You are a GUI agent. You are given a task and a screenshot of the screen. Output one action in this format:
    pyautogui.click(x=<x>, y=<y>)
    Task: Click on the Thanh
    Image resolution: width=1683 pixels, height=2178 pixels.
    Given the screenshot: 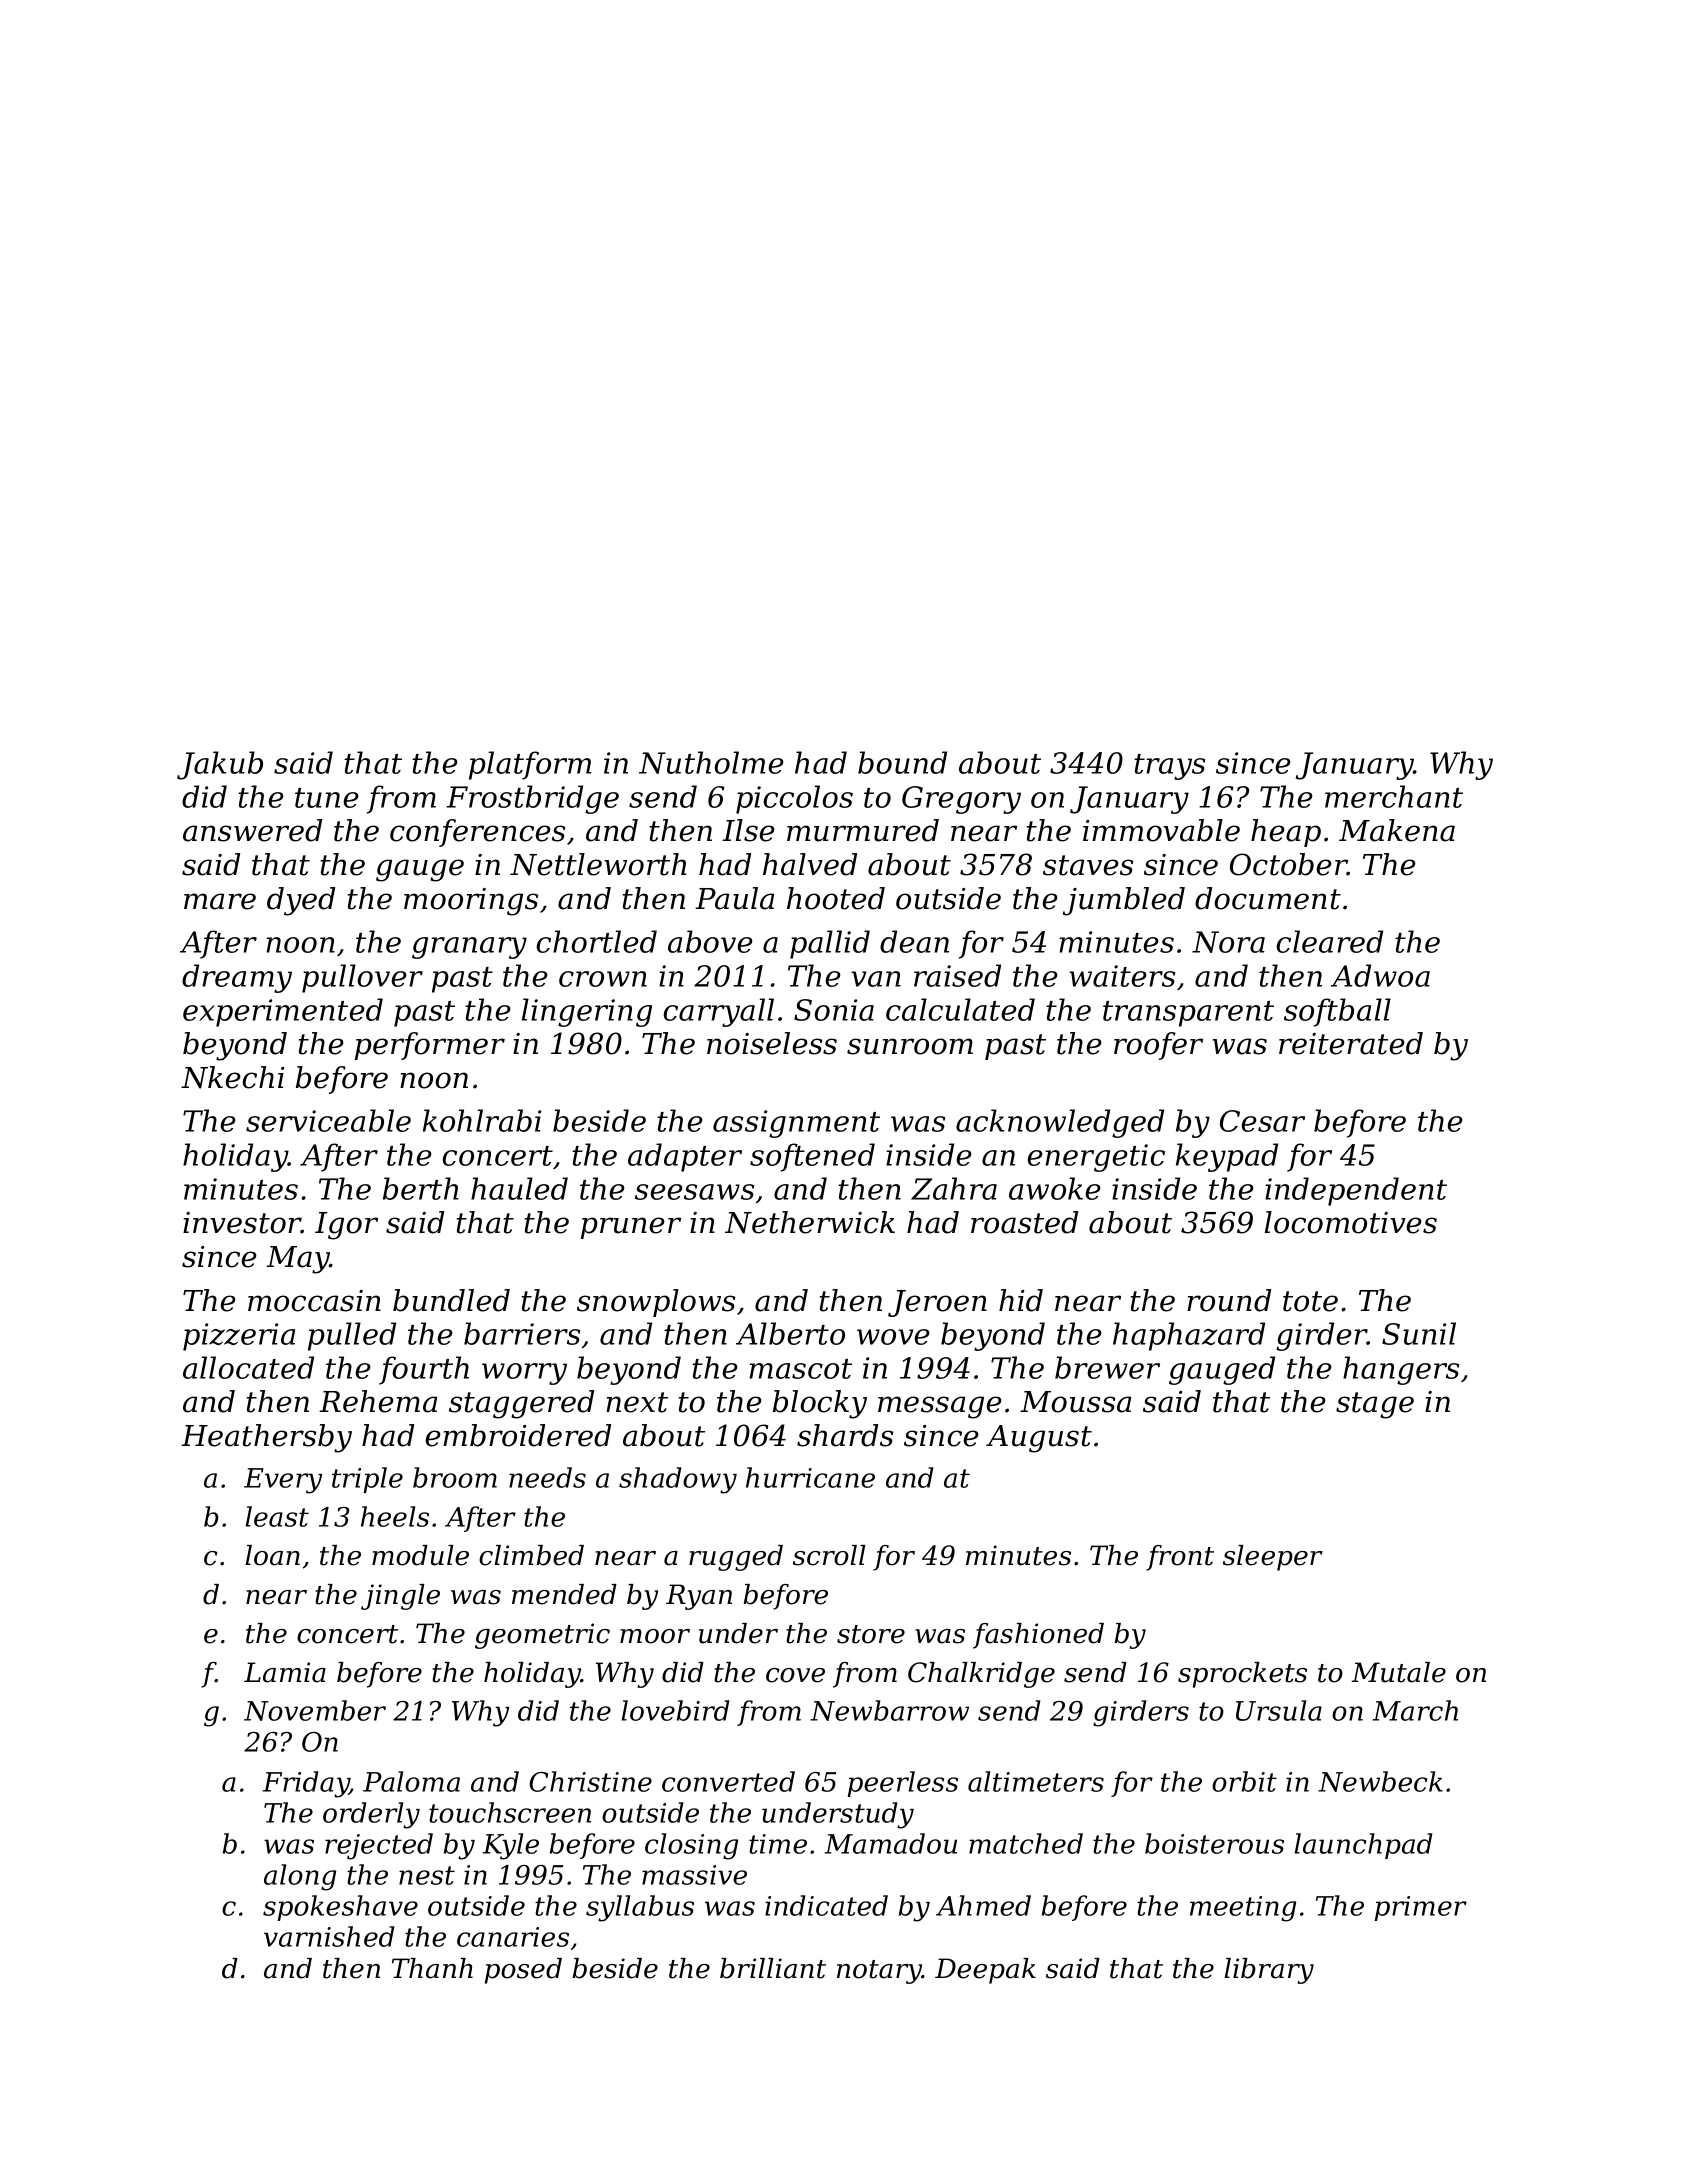 What is the action you would take?
    pyautogui.click(x=432, y=1968)
